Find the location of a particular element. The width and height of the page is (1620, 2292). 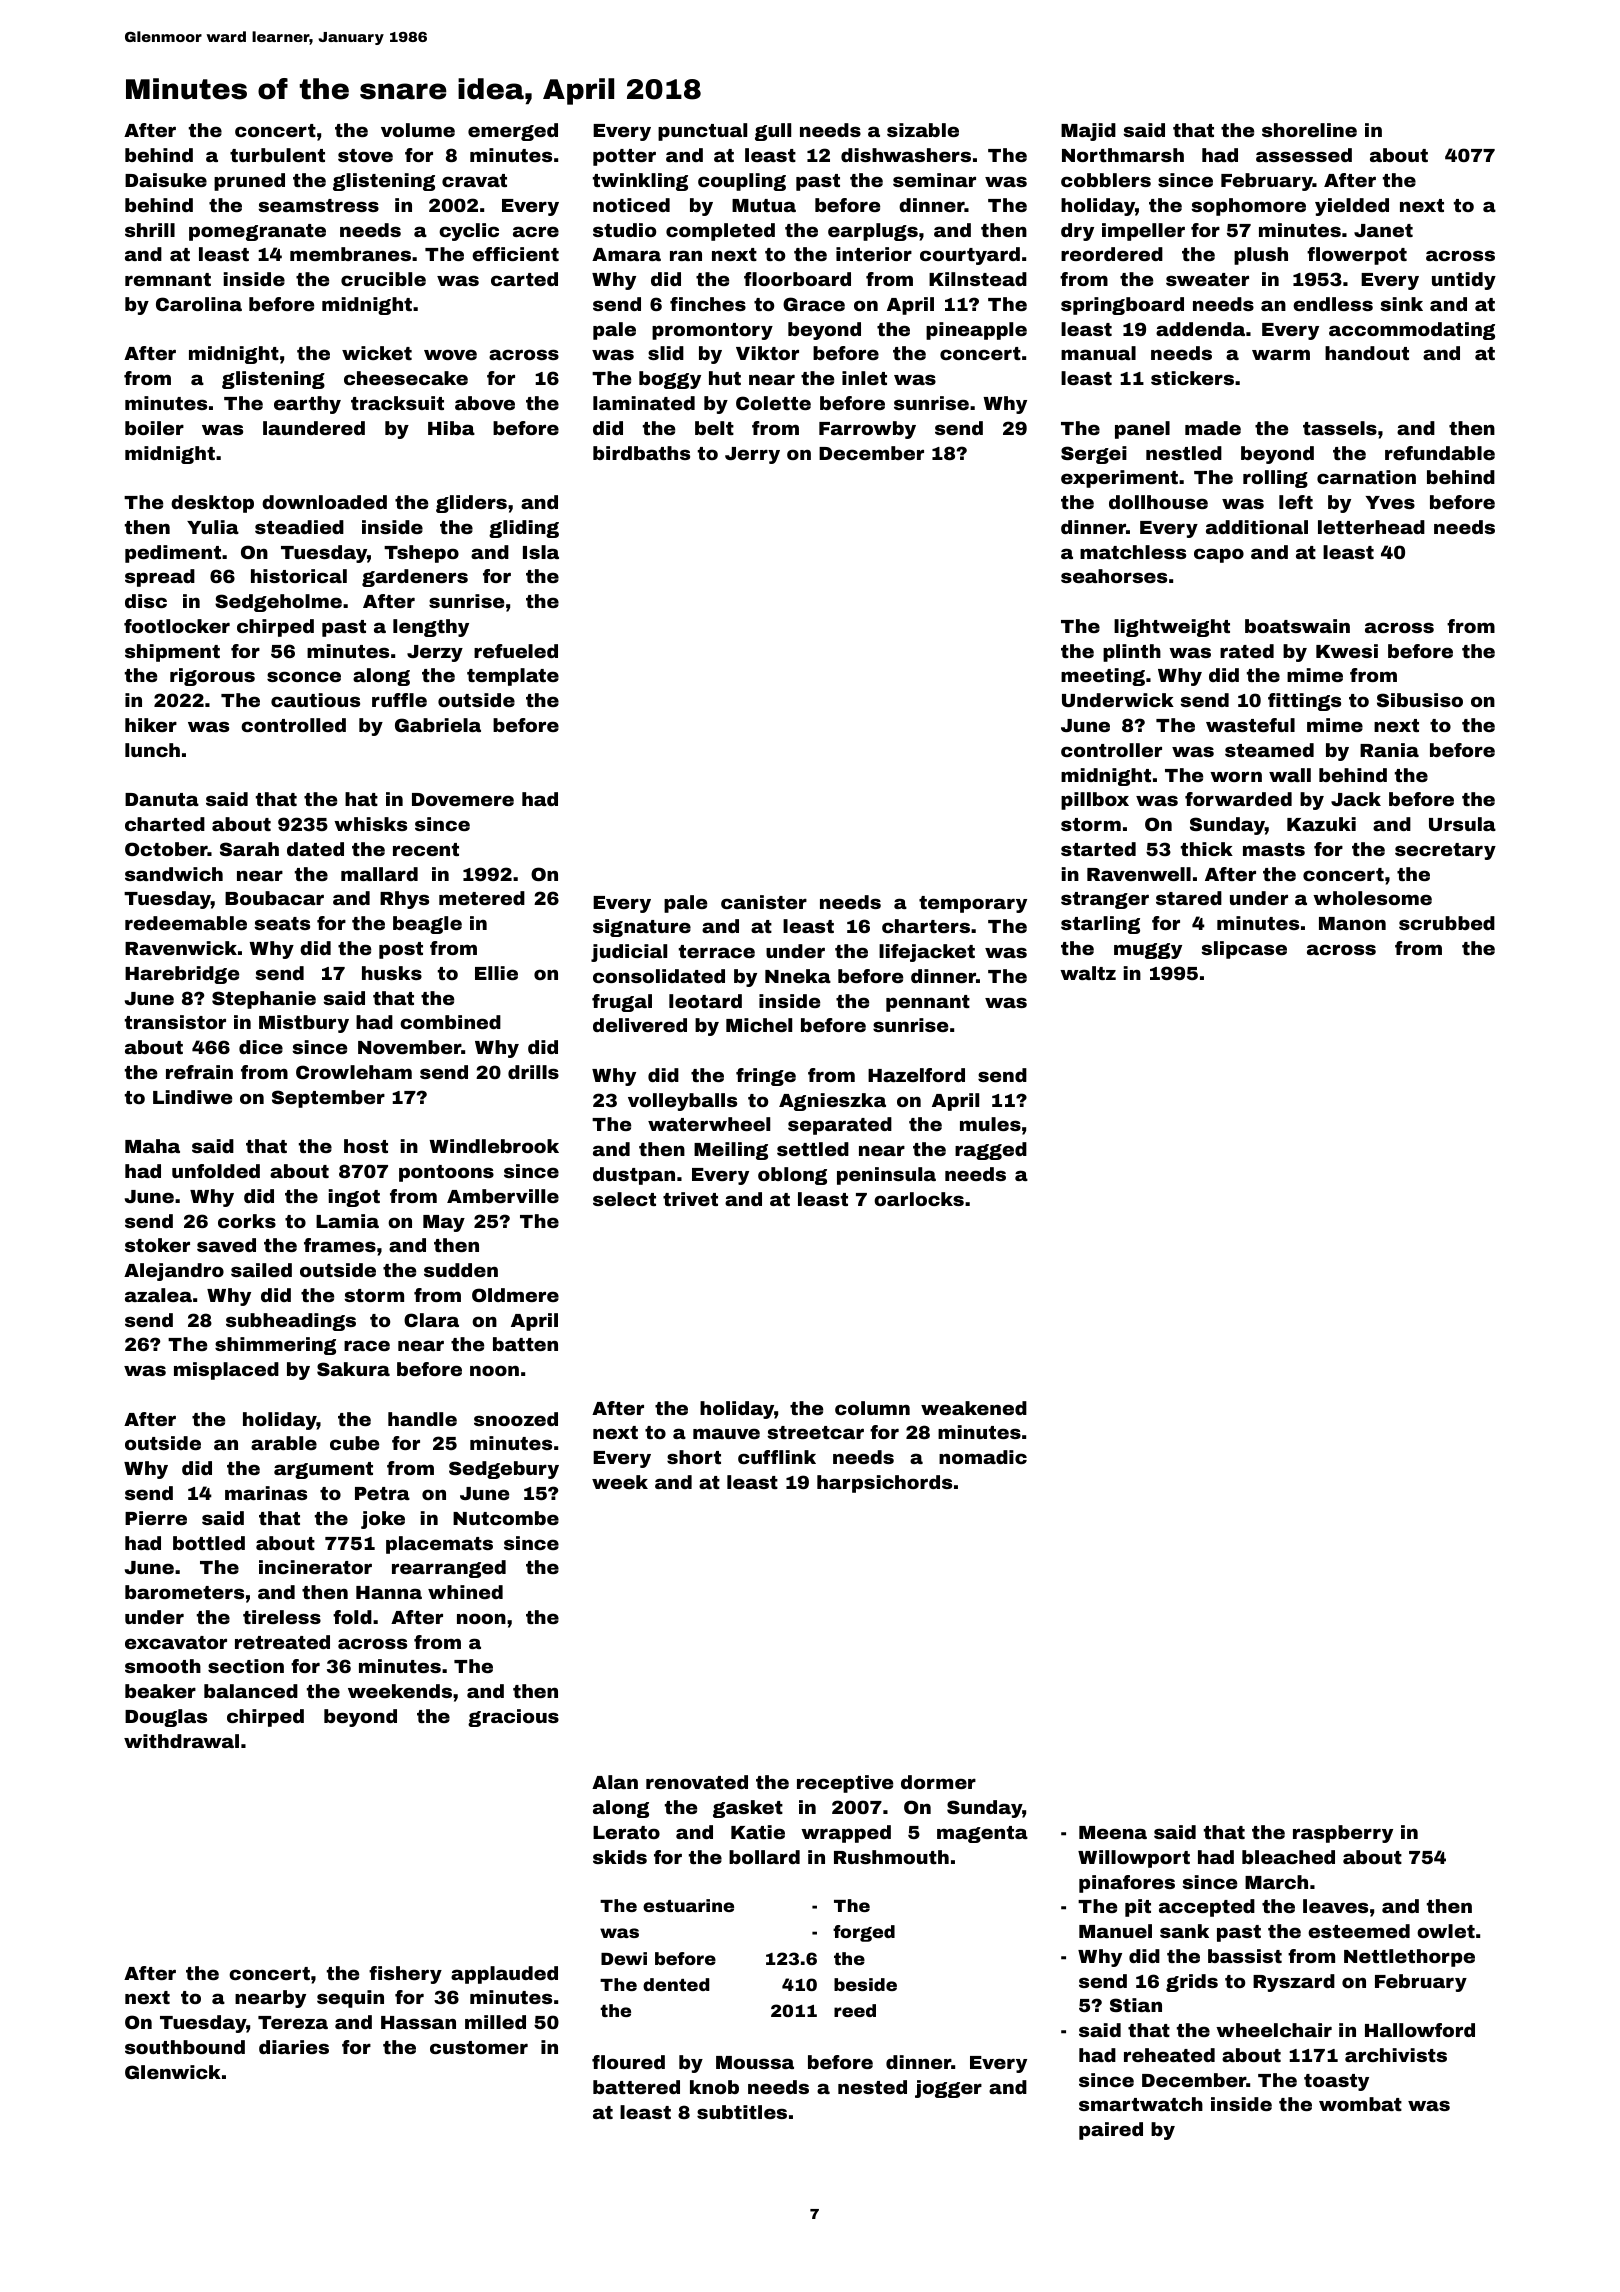

interior is located at coordinates (874, 254).
